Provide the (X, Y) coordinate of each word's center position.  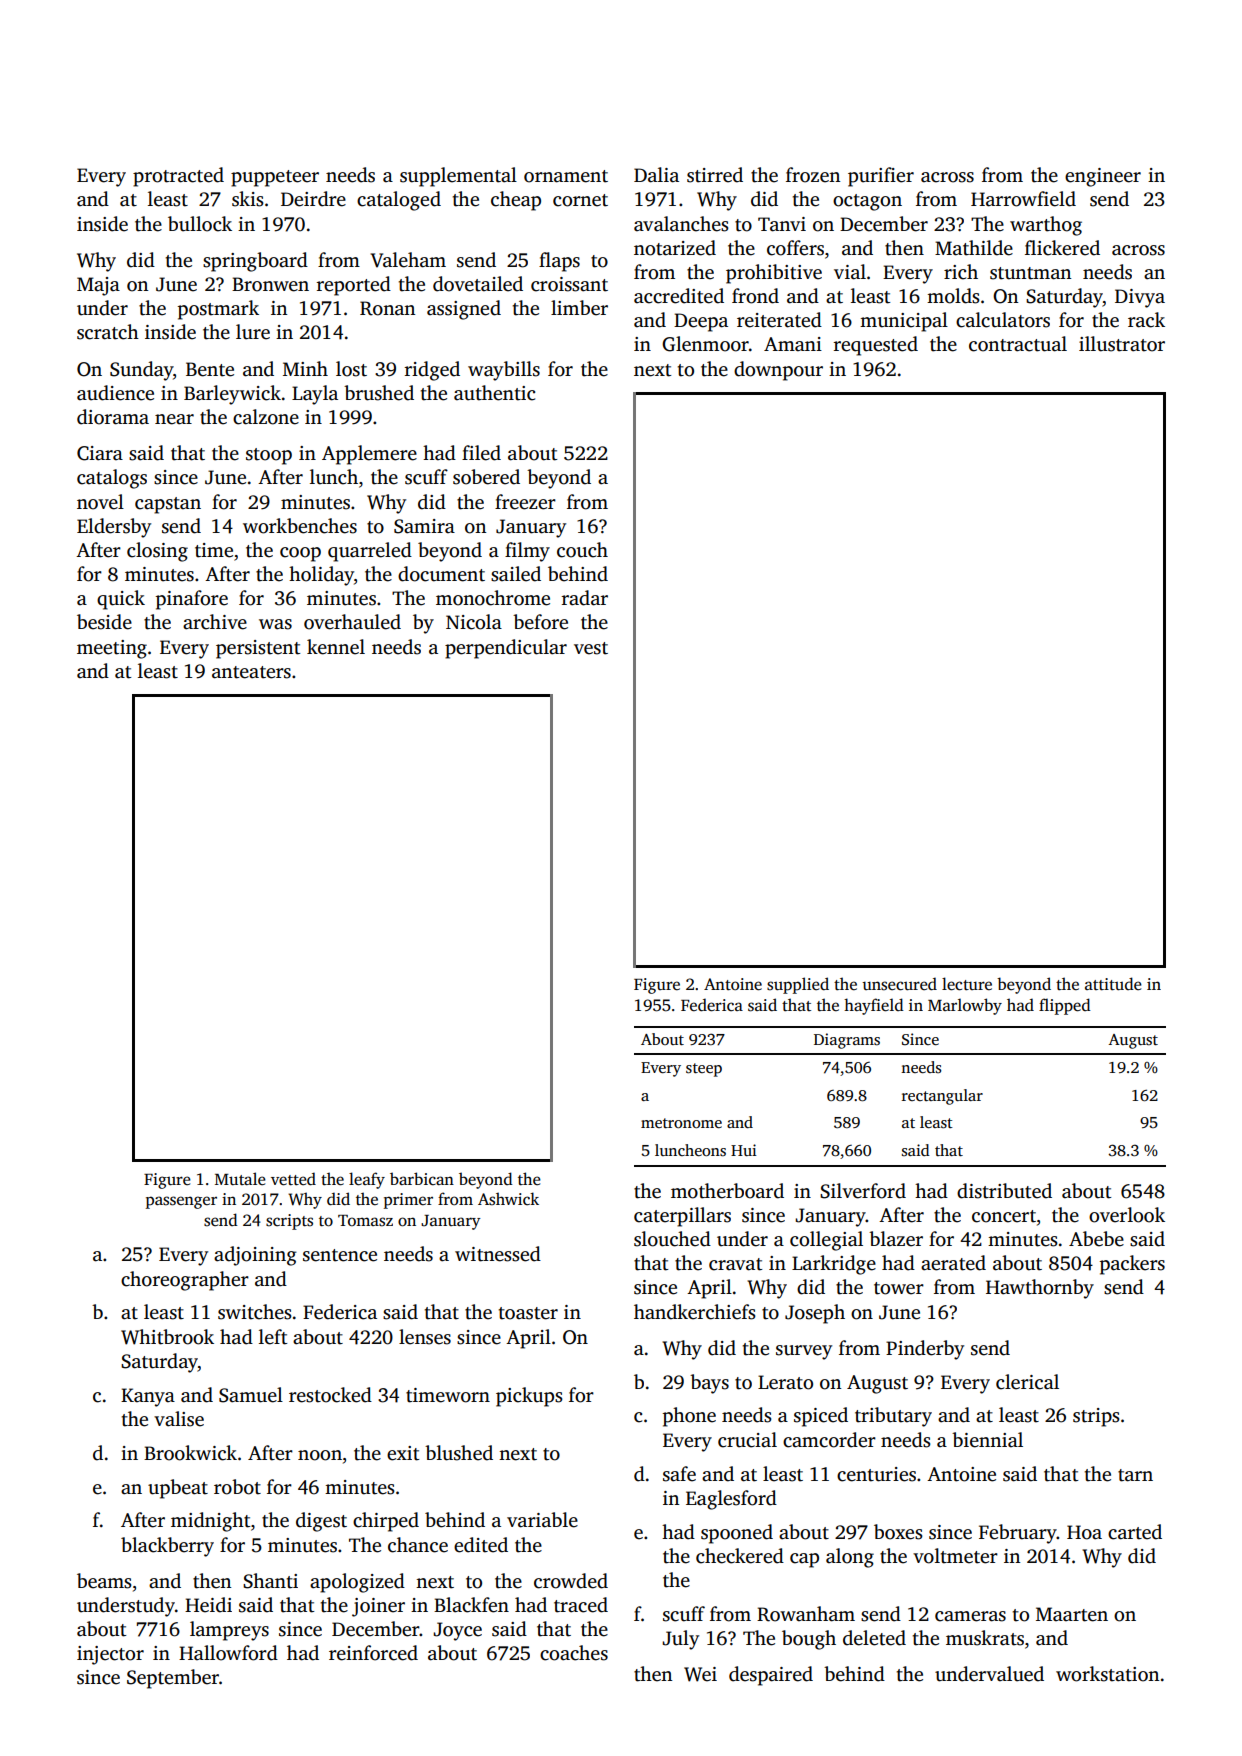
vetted (293, 1179)
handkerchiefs (695, 1312)
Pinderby (925, 1350)
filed (481, 453)
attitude (1113, 984)
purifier (881, 177)
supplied (798, 985)
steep (704, 1070)
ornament (566, 176)
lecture (967, 984)
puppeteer (275, 178)
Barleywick (232, 395)
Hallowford (228, 1653)
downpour (778, 371)
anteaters (251, 672)
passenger (181, 1202)
